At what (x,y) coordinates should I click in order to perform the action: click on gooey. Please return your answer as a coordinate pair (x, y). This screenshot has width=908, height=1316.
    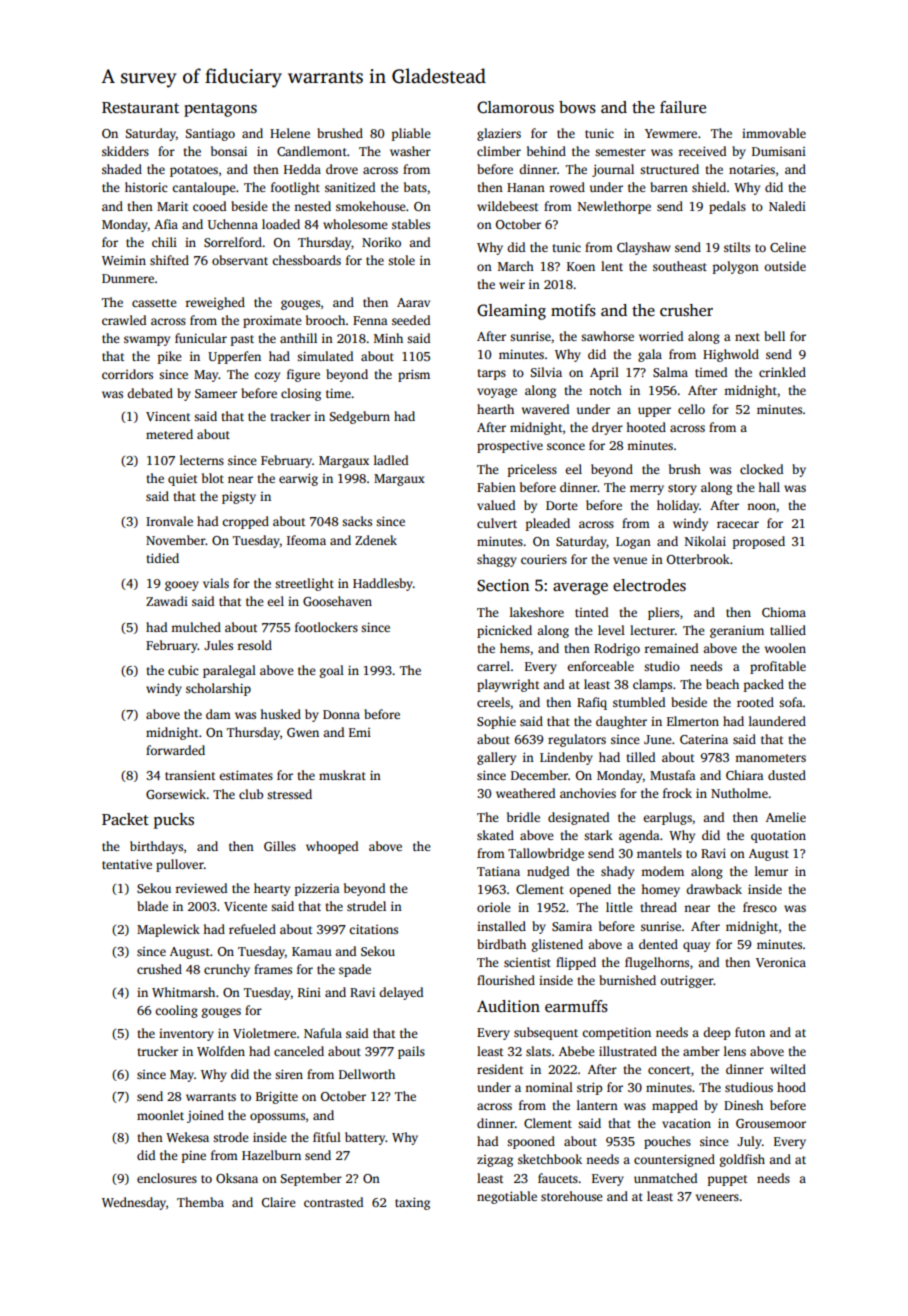
    Looking at the image, I should click on (182, 586).
